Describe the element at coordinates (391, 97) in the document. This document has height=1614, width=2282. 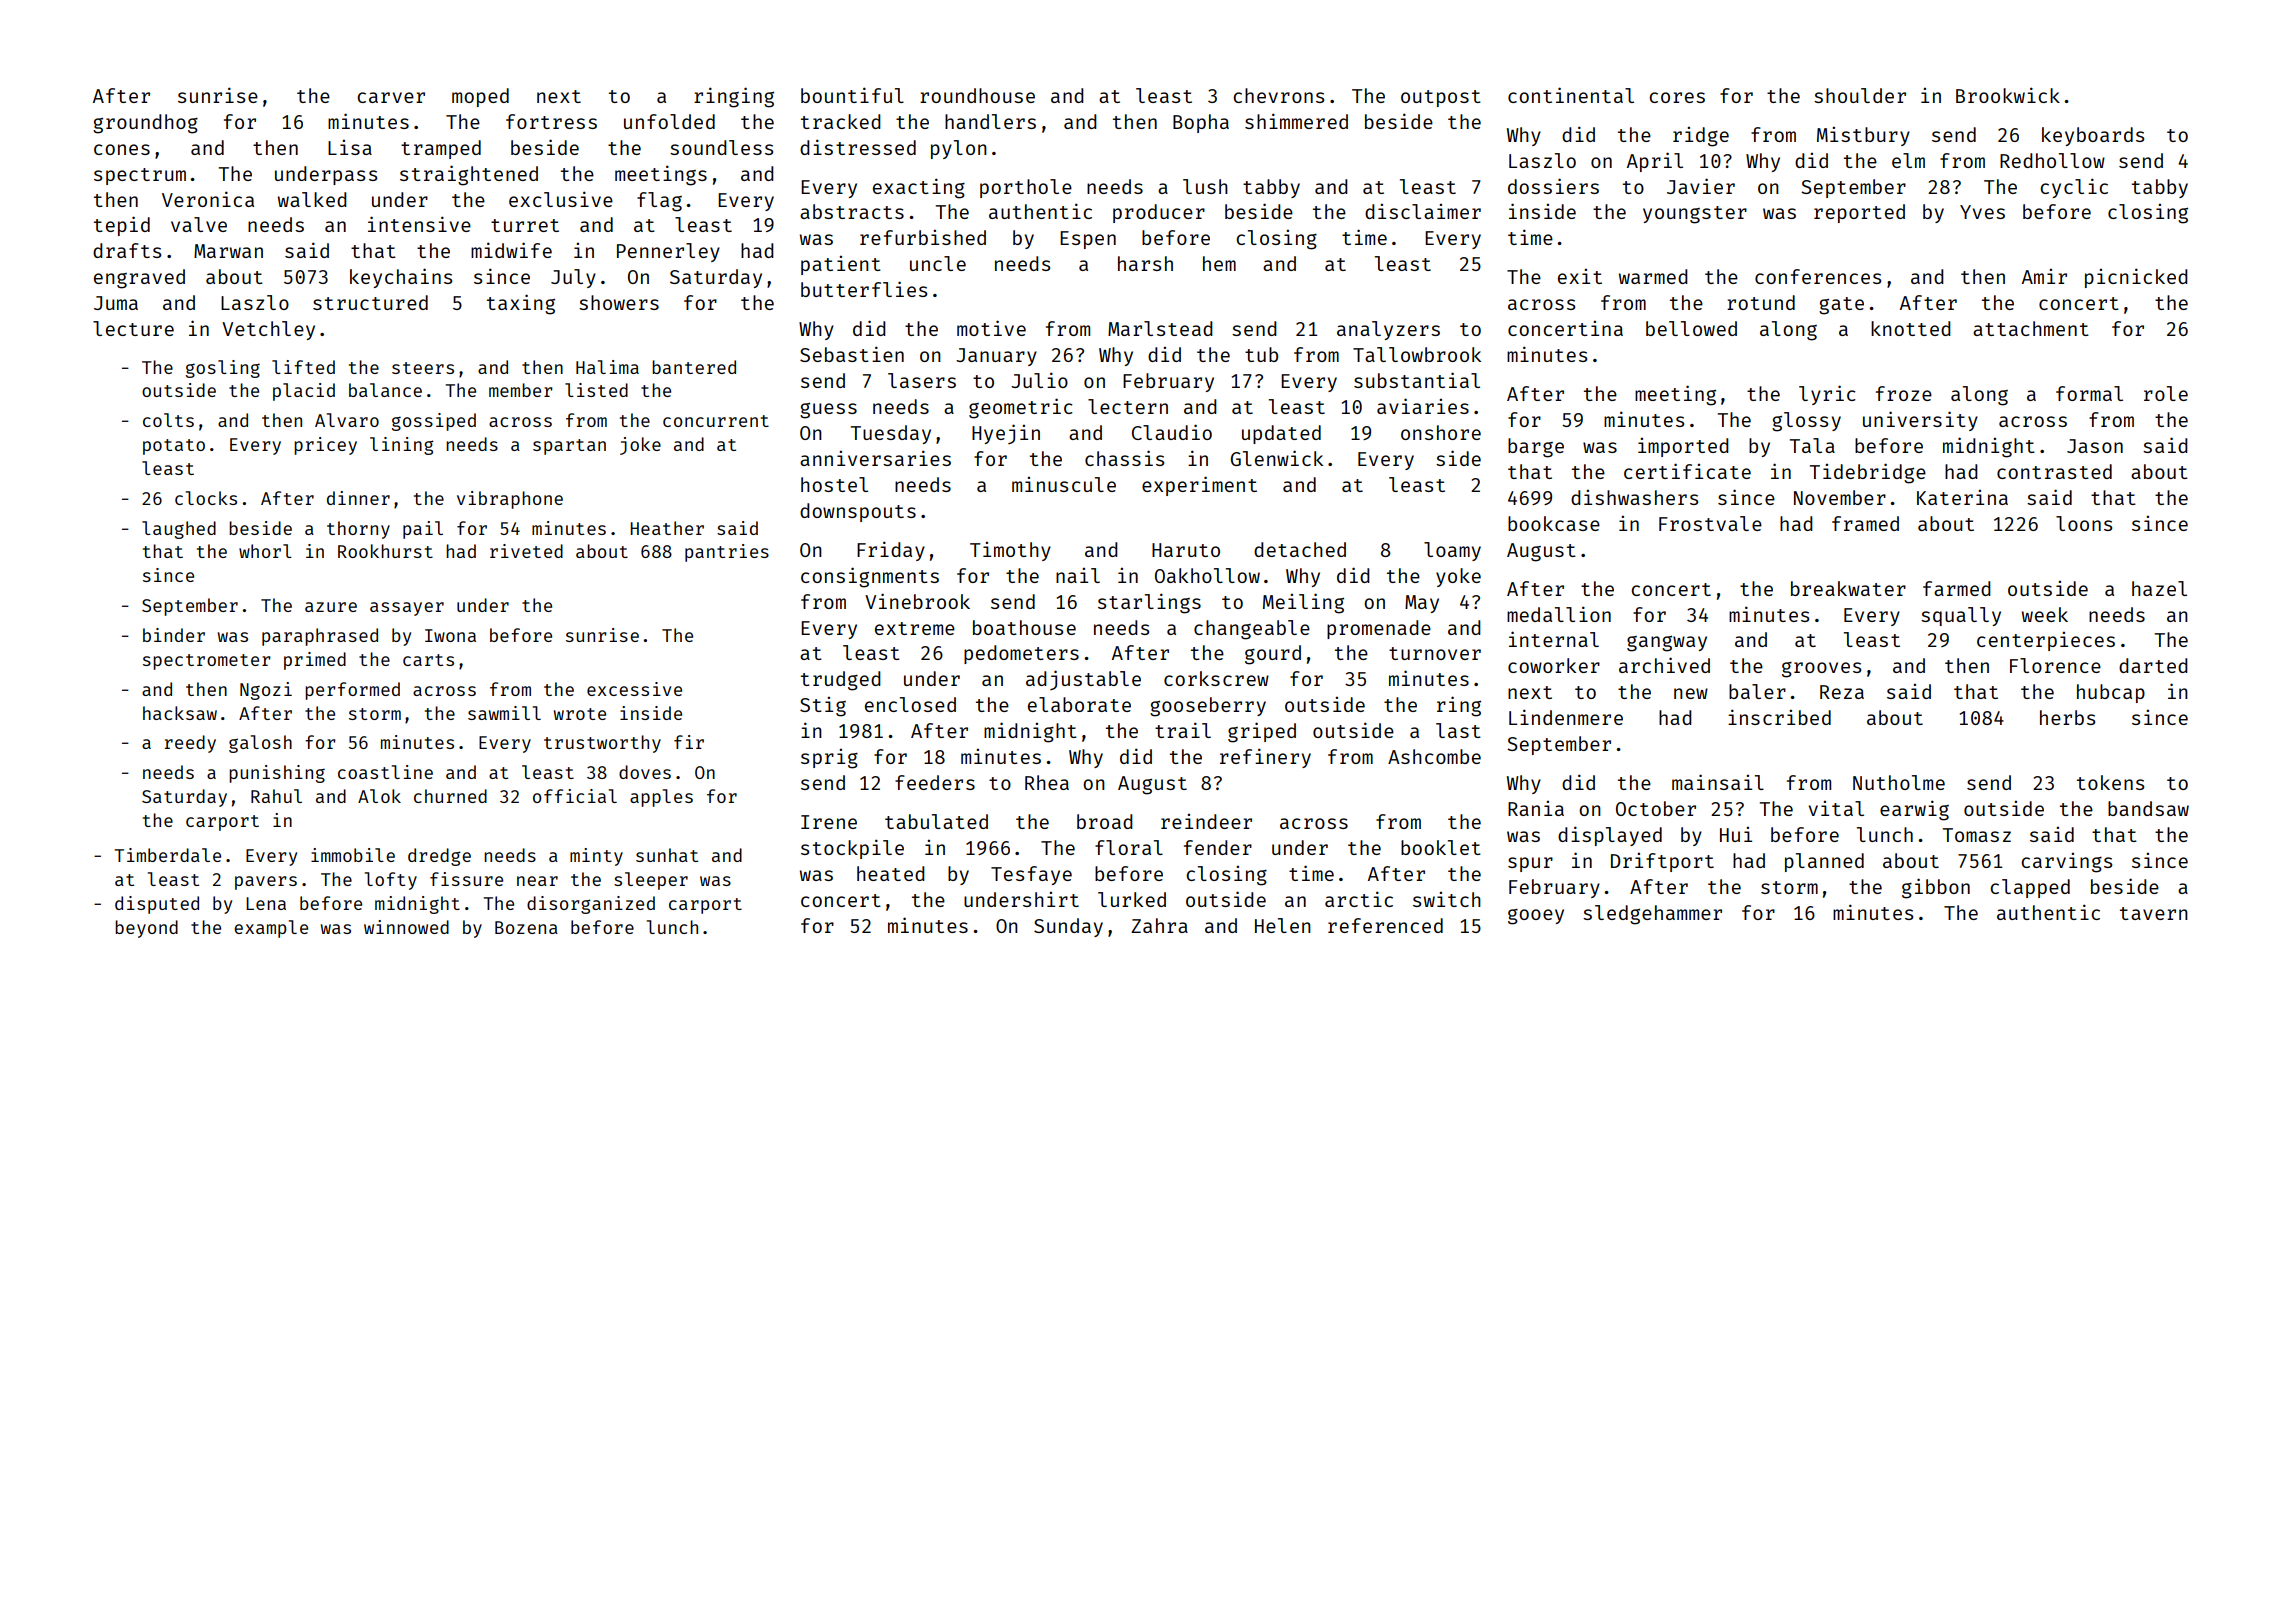
I see `carver` at that location.
